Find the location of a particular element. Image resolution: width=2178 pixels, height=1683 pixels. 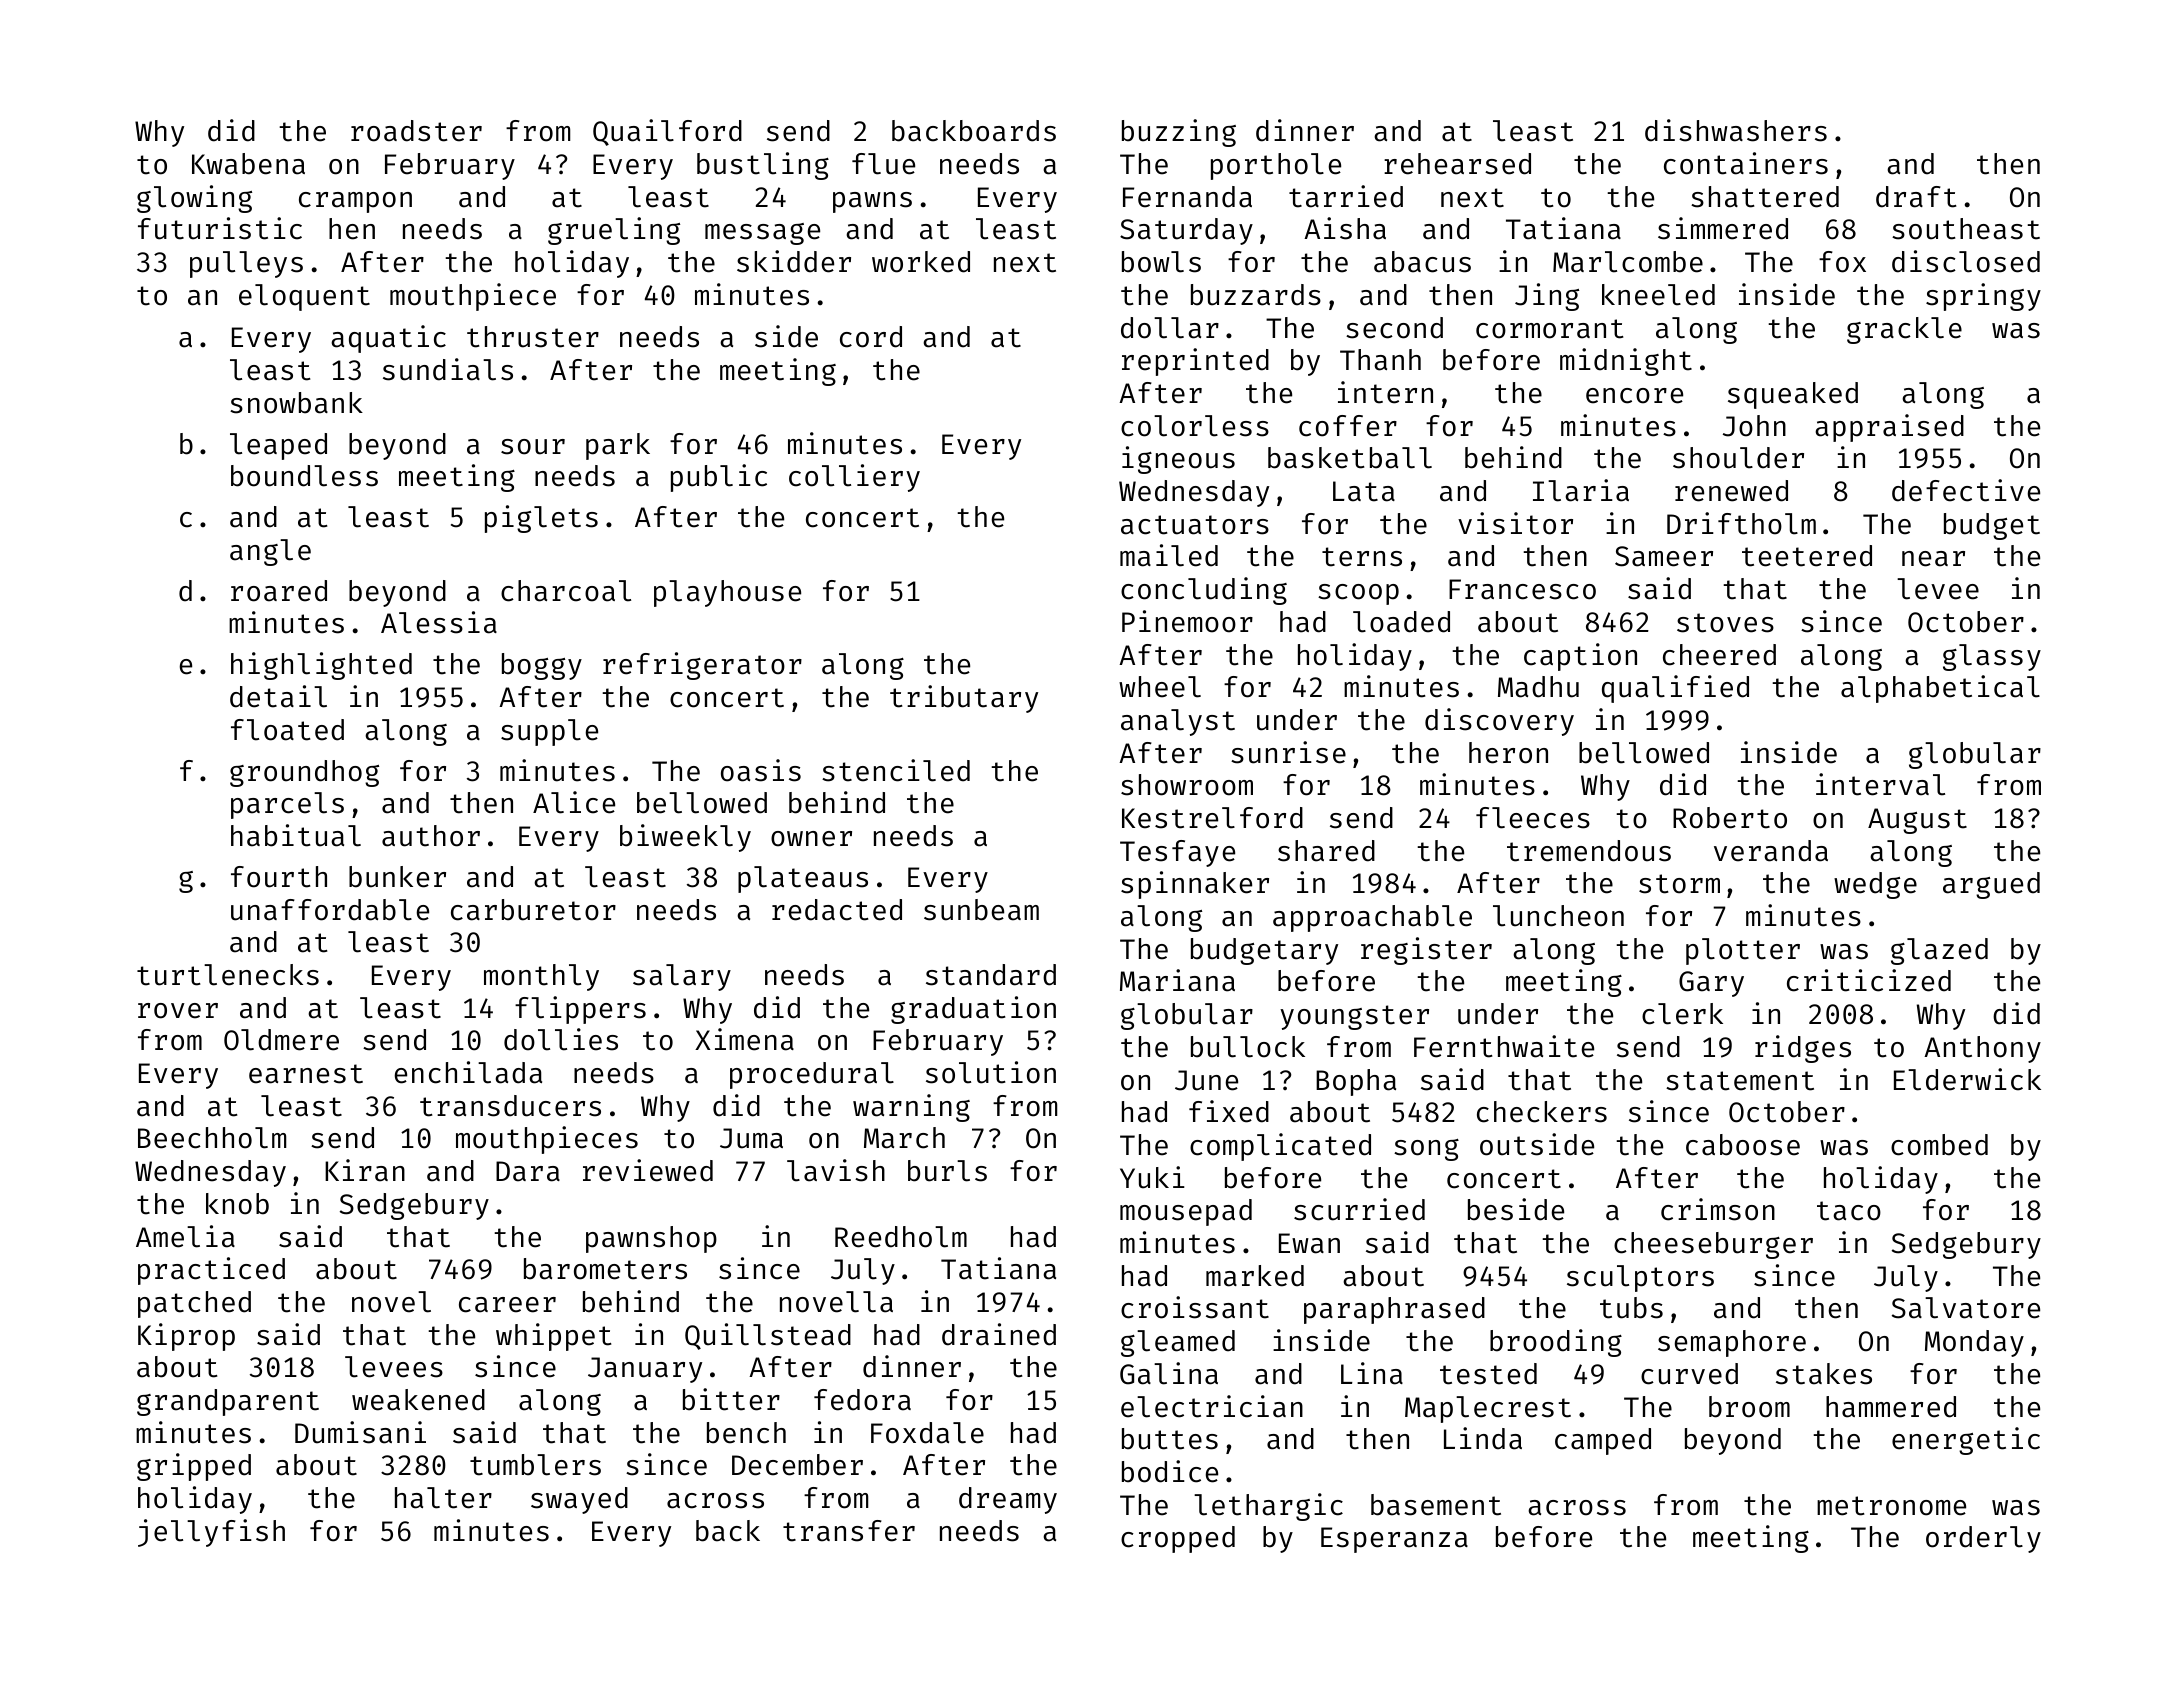

fedora is located at coordinates (862, 1400).
